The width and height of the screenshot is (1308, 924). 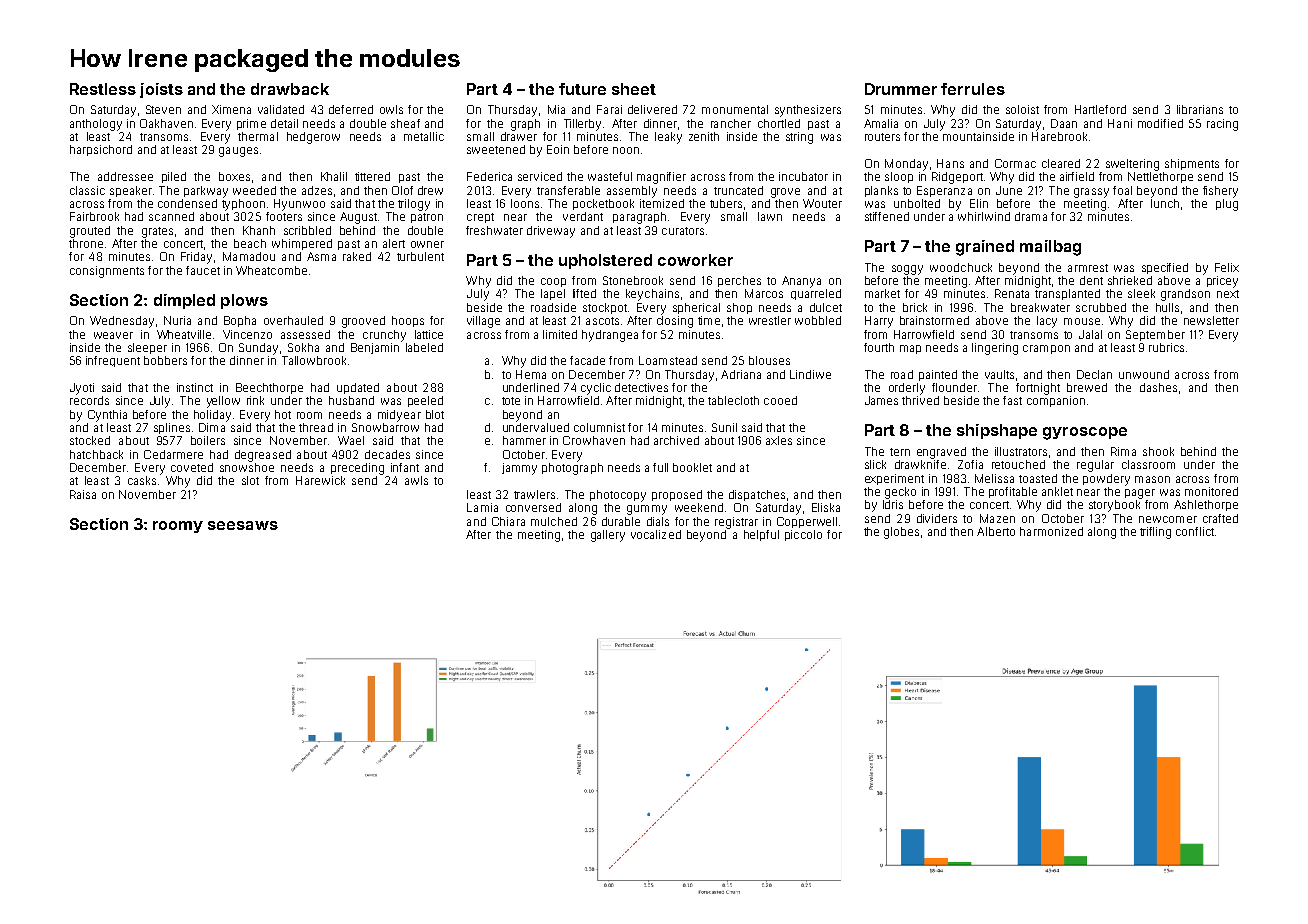 What do you see at coordinates (1022, 109) in the screenshot?
I see `soloist` at bounding box center [1022, 109].
